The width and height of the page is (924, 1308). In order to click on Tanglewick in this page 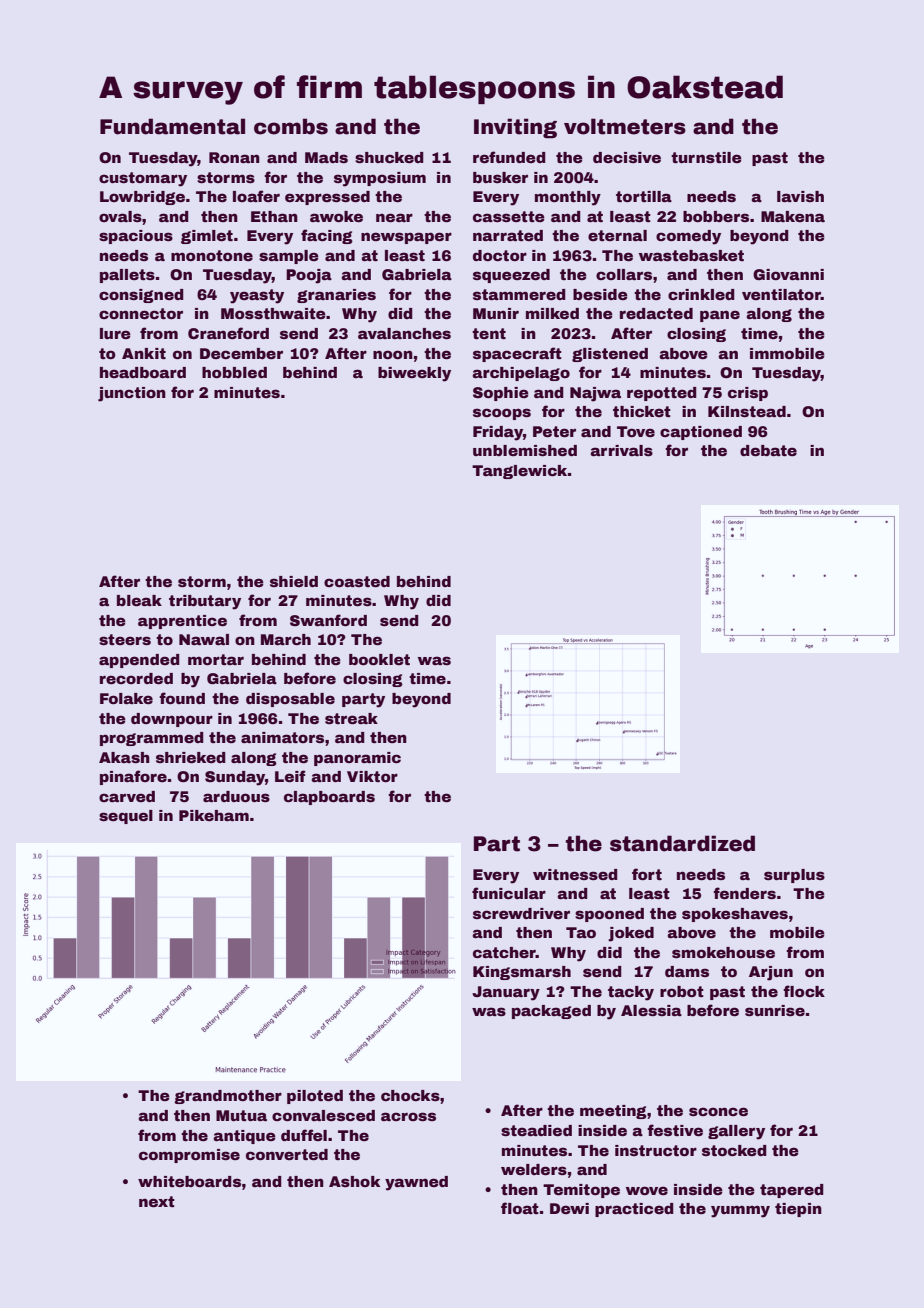, I will do `click(520, 472)`.
